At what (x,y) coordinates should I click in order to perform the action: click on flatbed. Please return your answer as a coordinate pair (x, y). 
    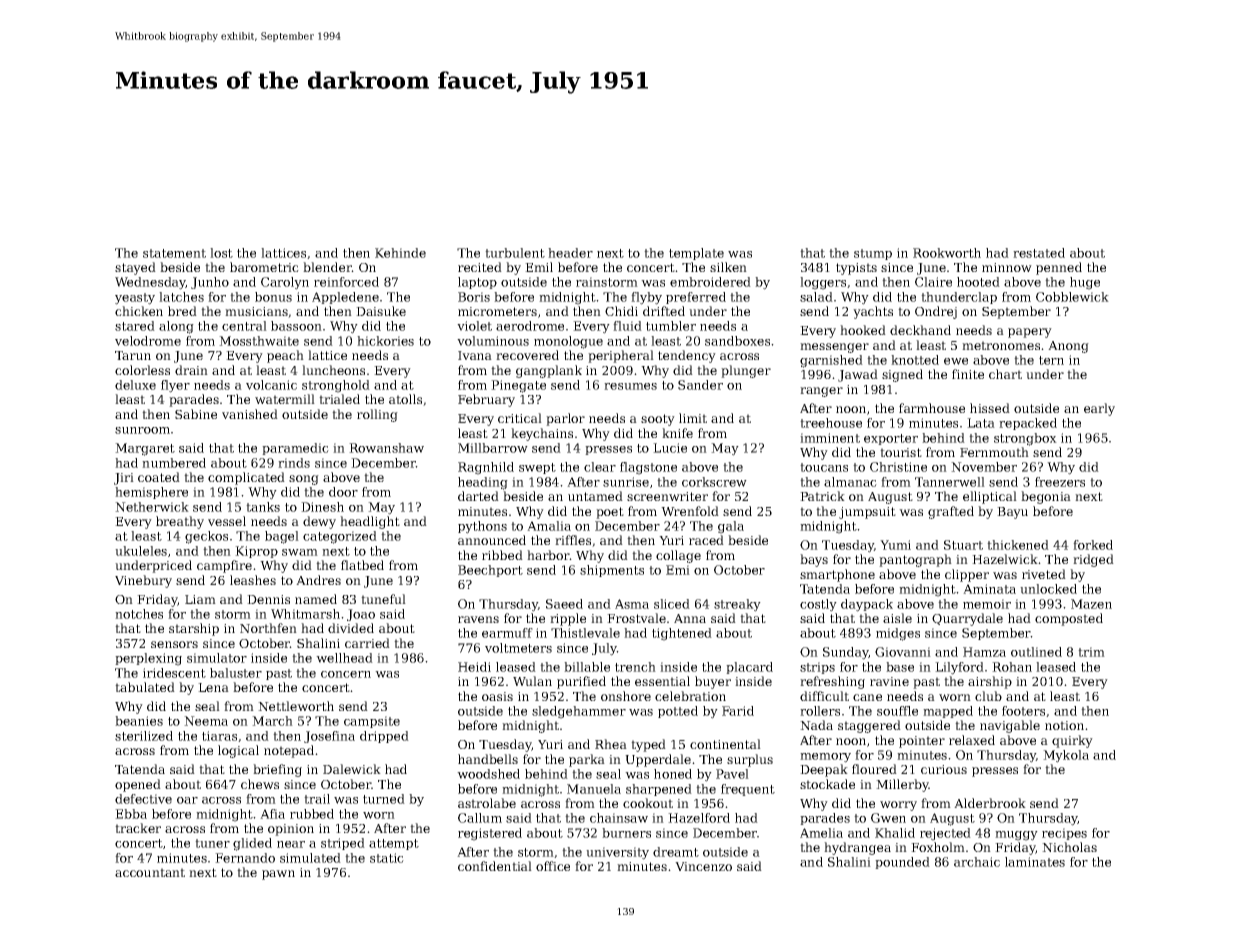
    Looking at the image, I should click on (362, 565).
